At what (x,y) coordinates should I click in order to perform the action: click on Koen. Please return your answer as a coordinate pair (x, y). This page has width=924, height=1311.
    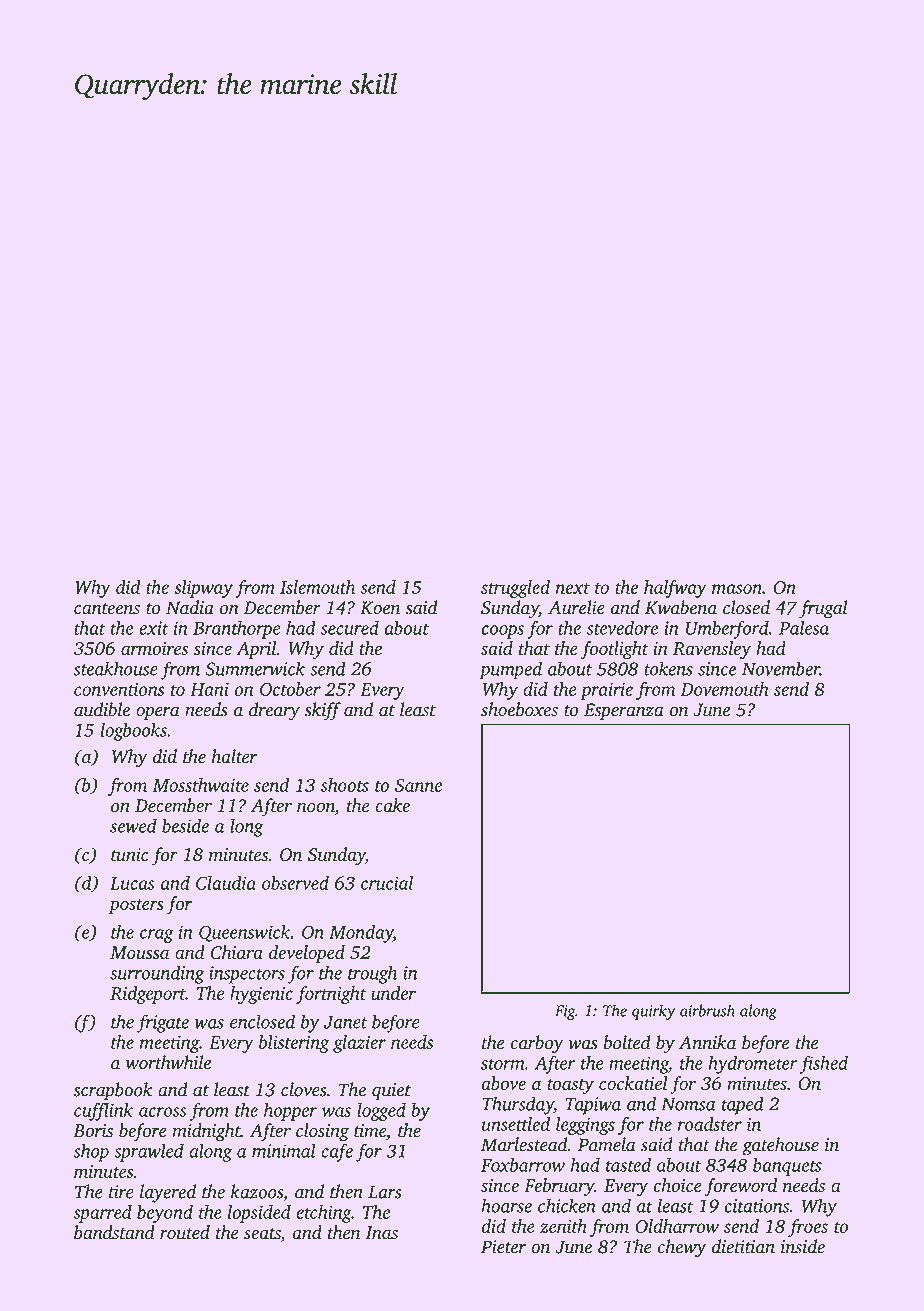
    Looking at the image, I should click on (380, 608).
